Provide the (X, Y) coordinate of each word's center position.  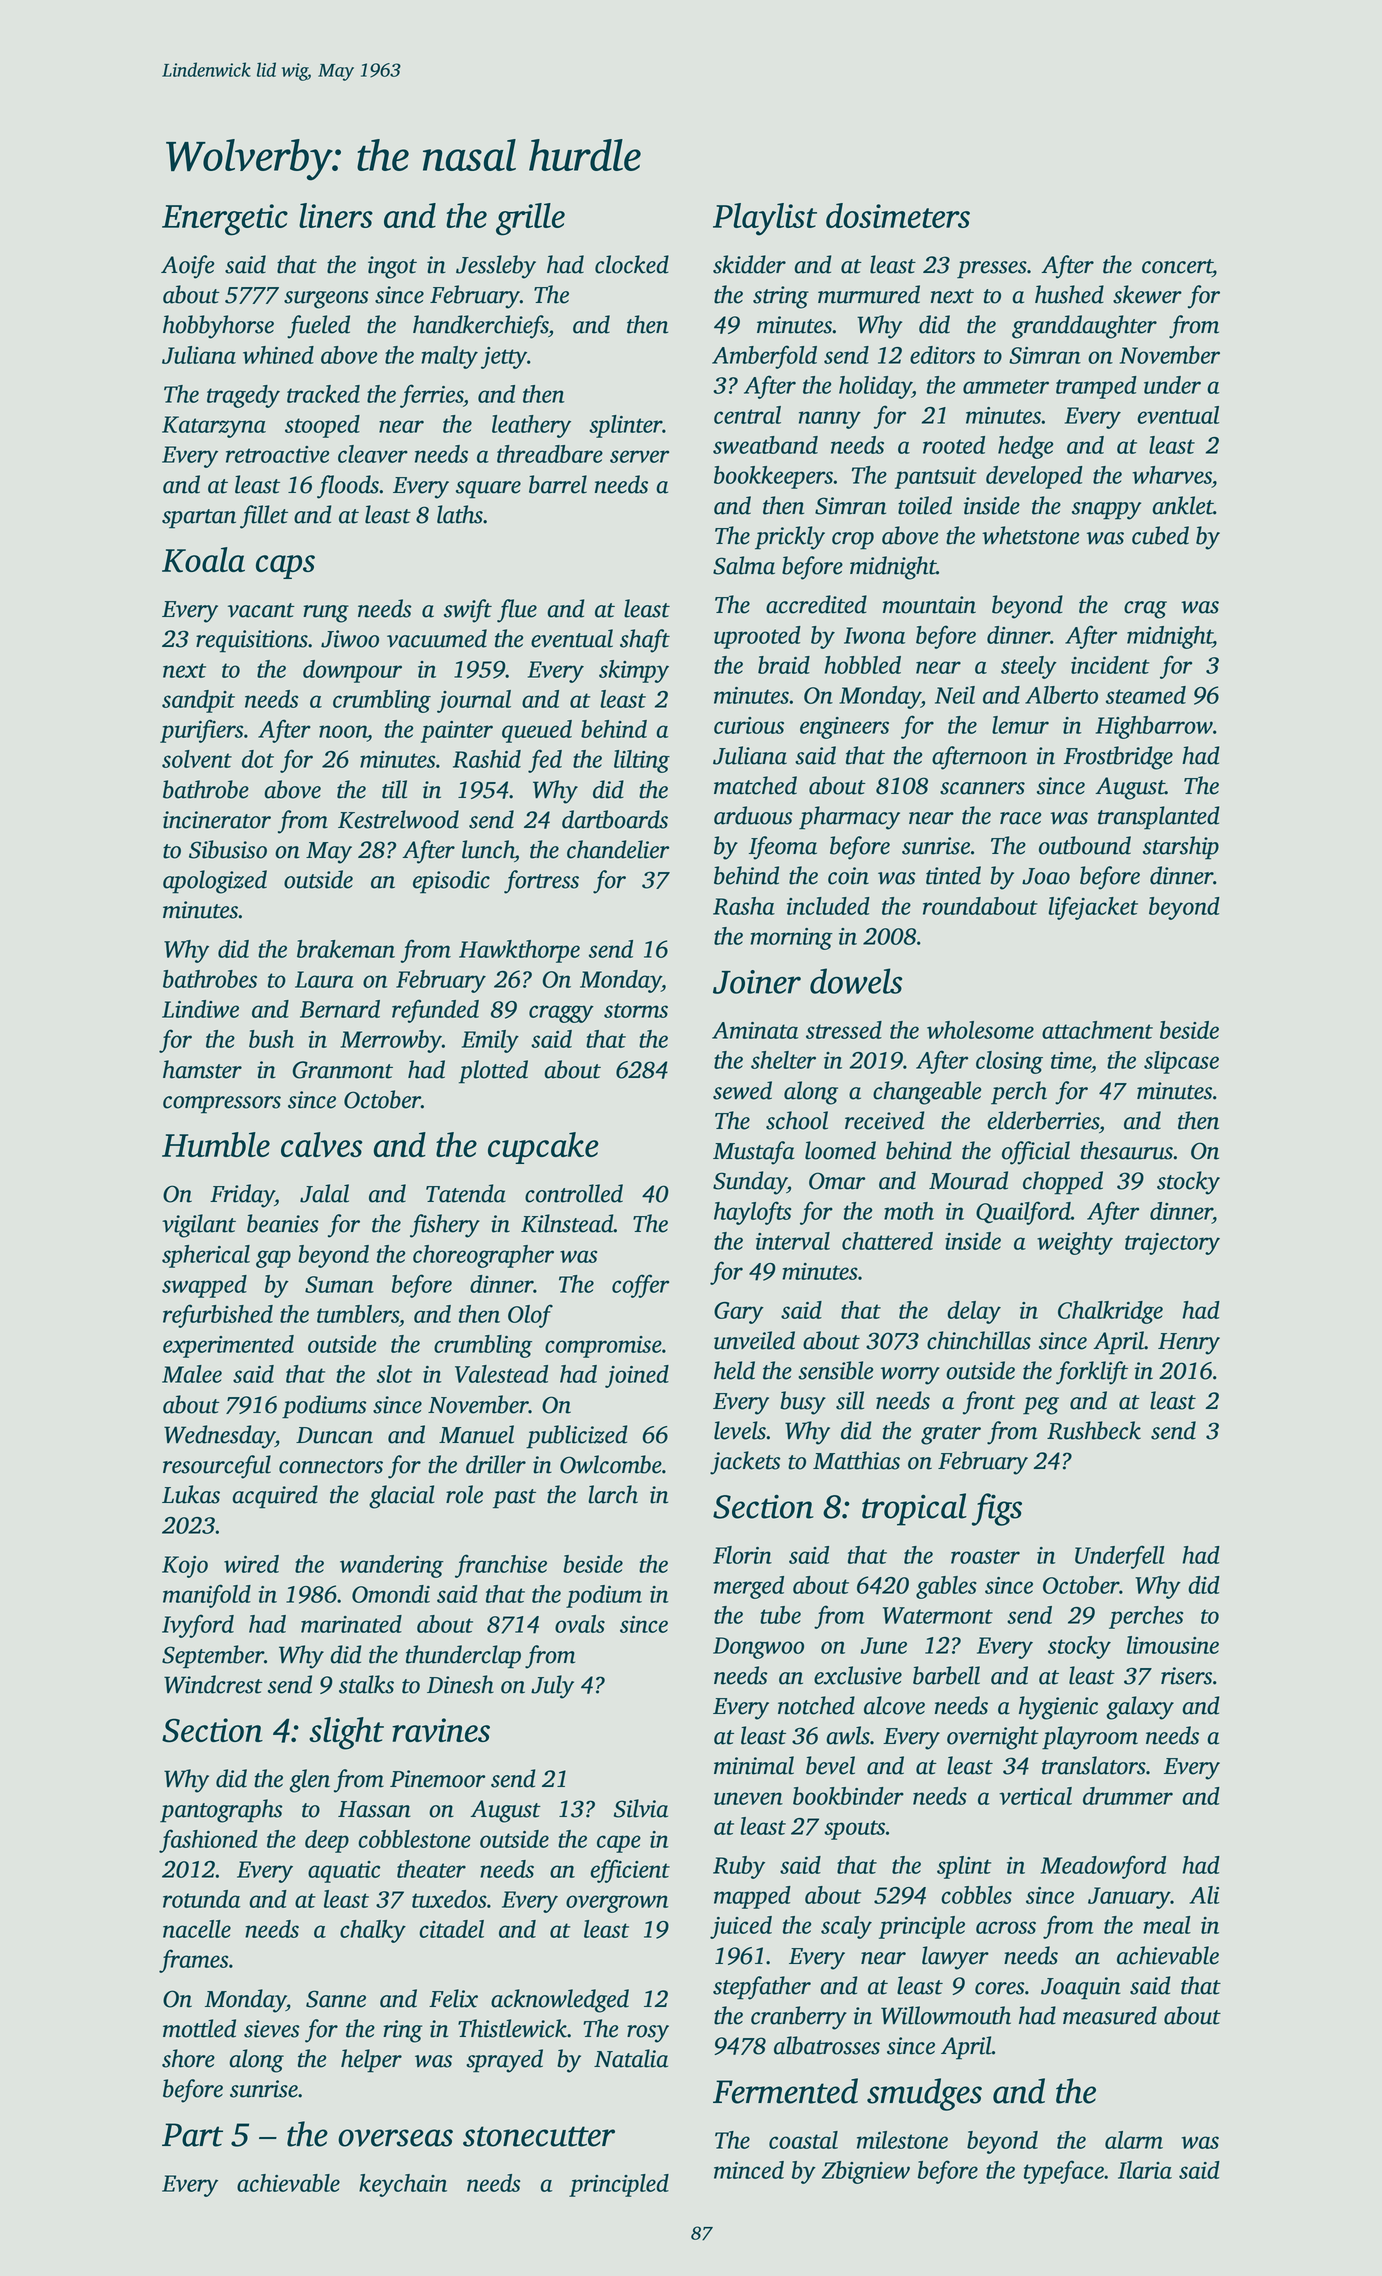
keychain (403, 2185)
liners (336, 215)
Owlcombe (611, 1464)
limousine (1173, 1645)
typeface (1064, 2172)
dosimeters (898, 215)
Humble (216, 1144)
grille (530, 219)
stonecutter (539, 2136)
